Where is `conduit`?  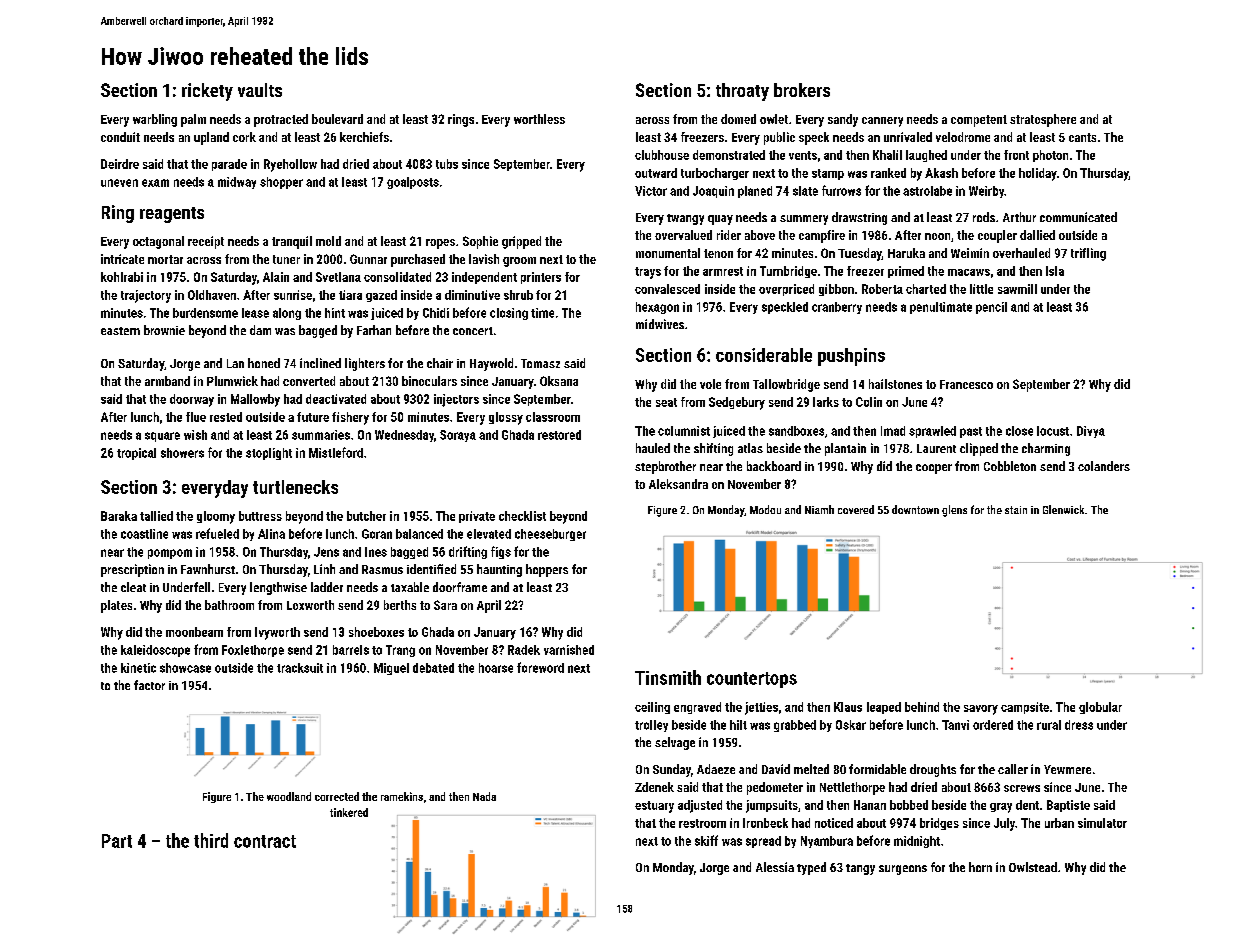
conduit is located at coordinates (120, 137).
